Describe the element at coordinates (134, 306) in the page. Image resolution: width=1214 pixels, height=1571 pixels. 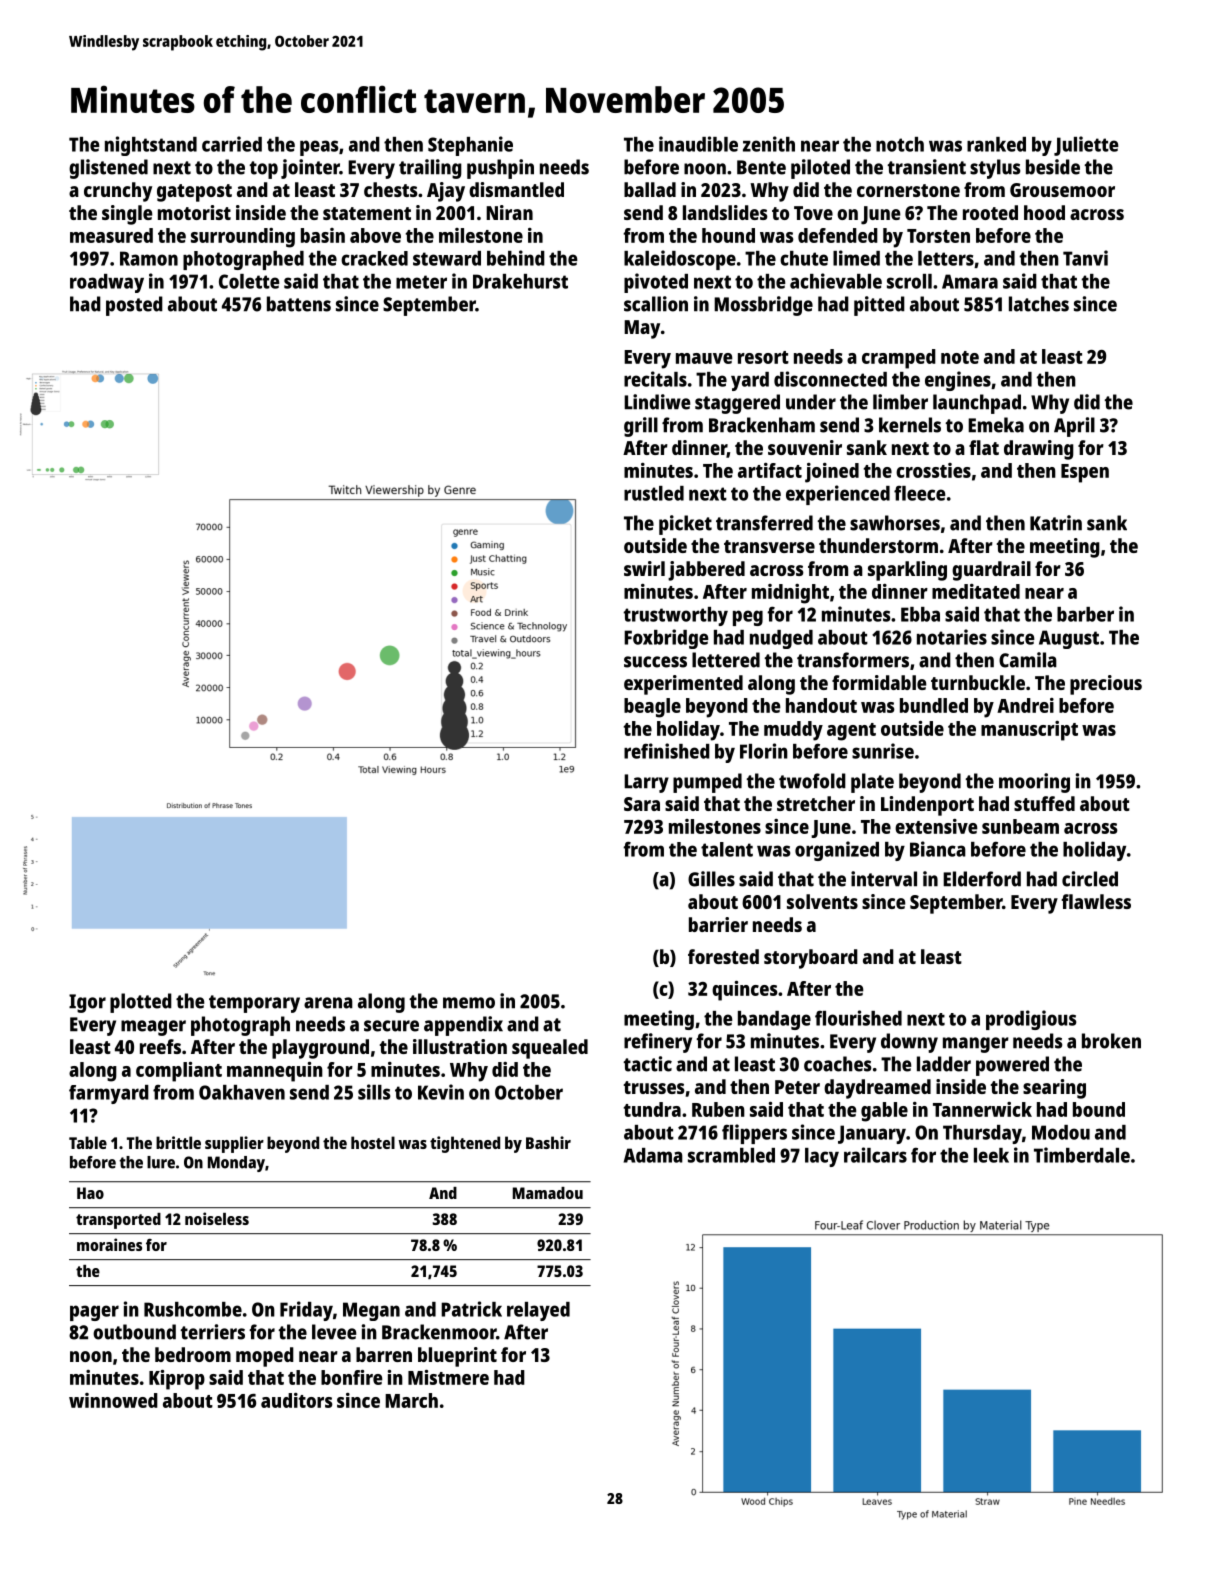
I see `posted` at that location.
